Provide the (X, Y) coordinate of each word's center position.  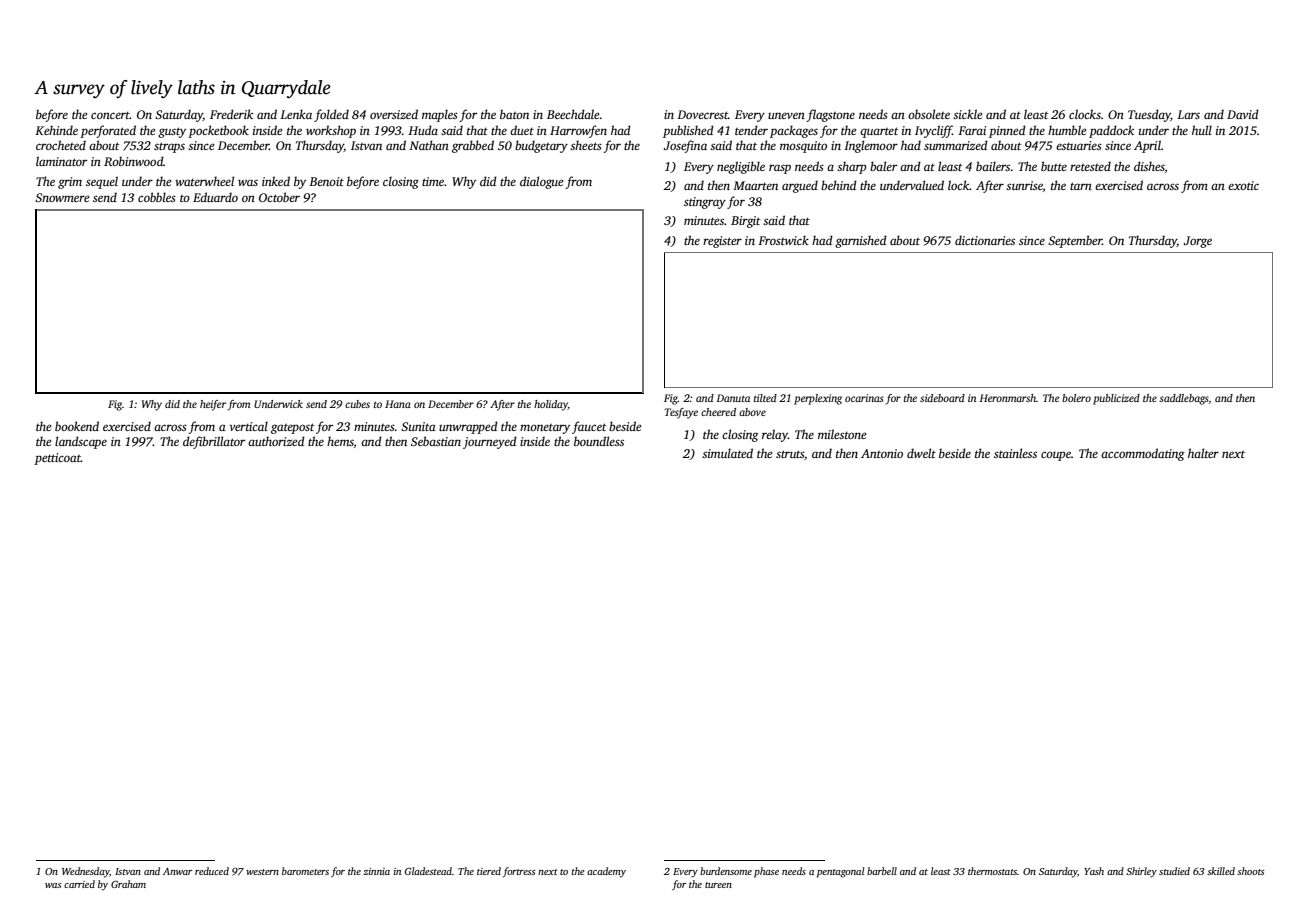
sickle (967, 114)
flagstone (831, 115)
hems (340, 441)
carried (79, 884)
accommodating (1143, 454)
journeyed (490, 442)
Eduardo (215, 197)
